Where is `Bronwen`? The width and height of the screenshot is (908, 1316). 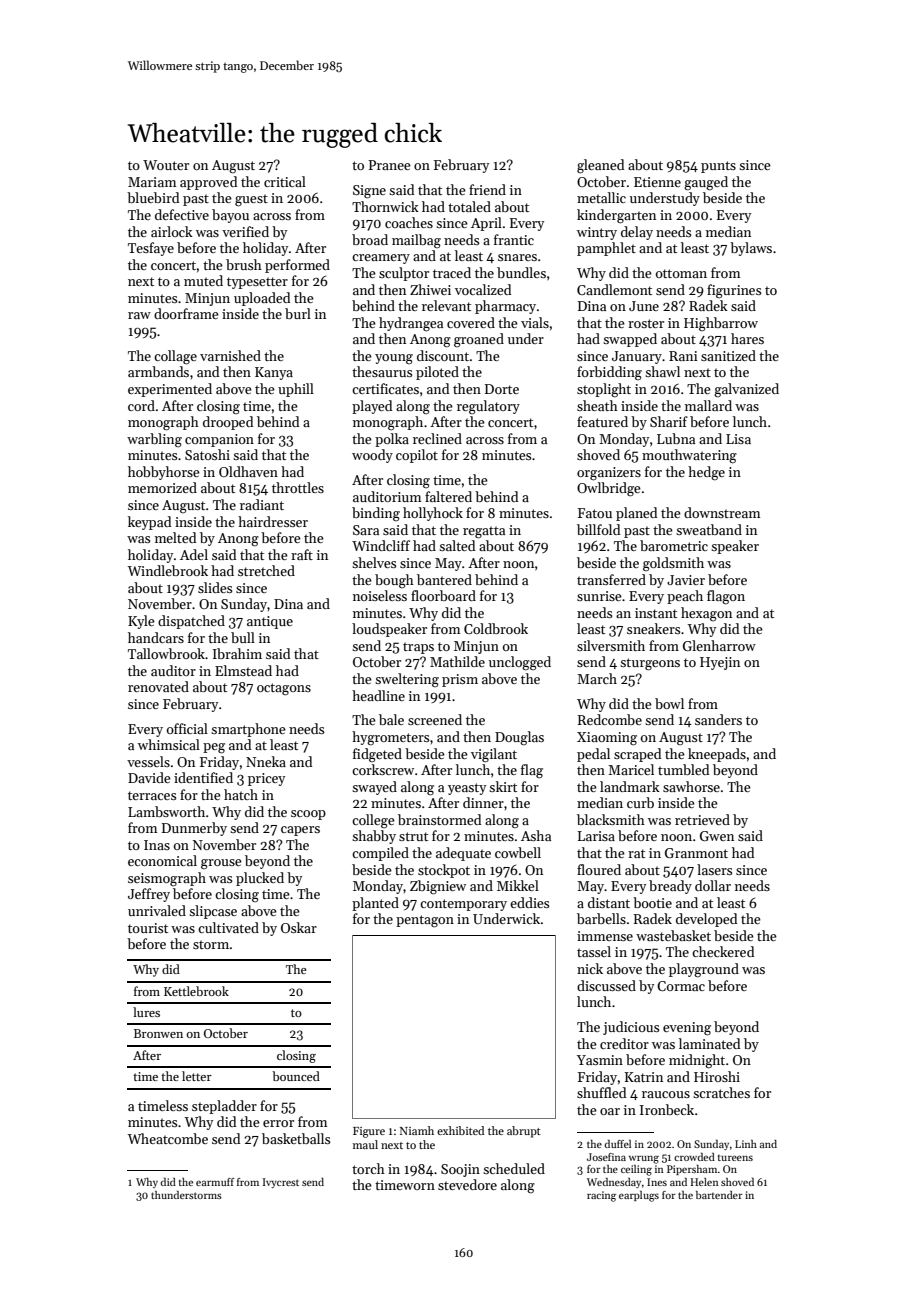
Bronwen is located at coordinates (158, 1033).
